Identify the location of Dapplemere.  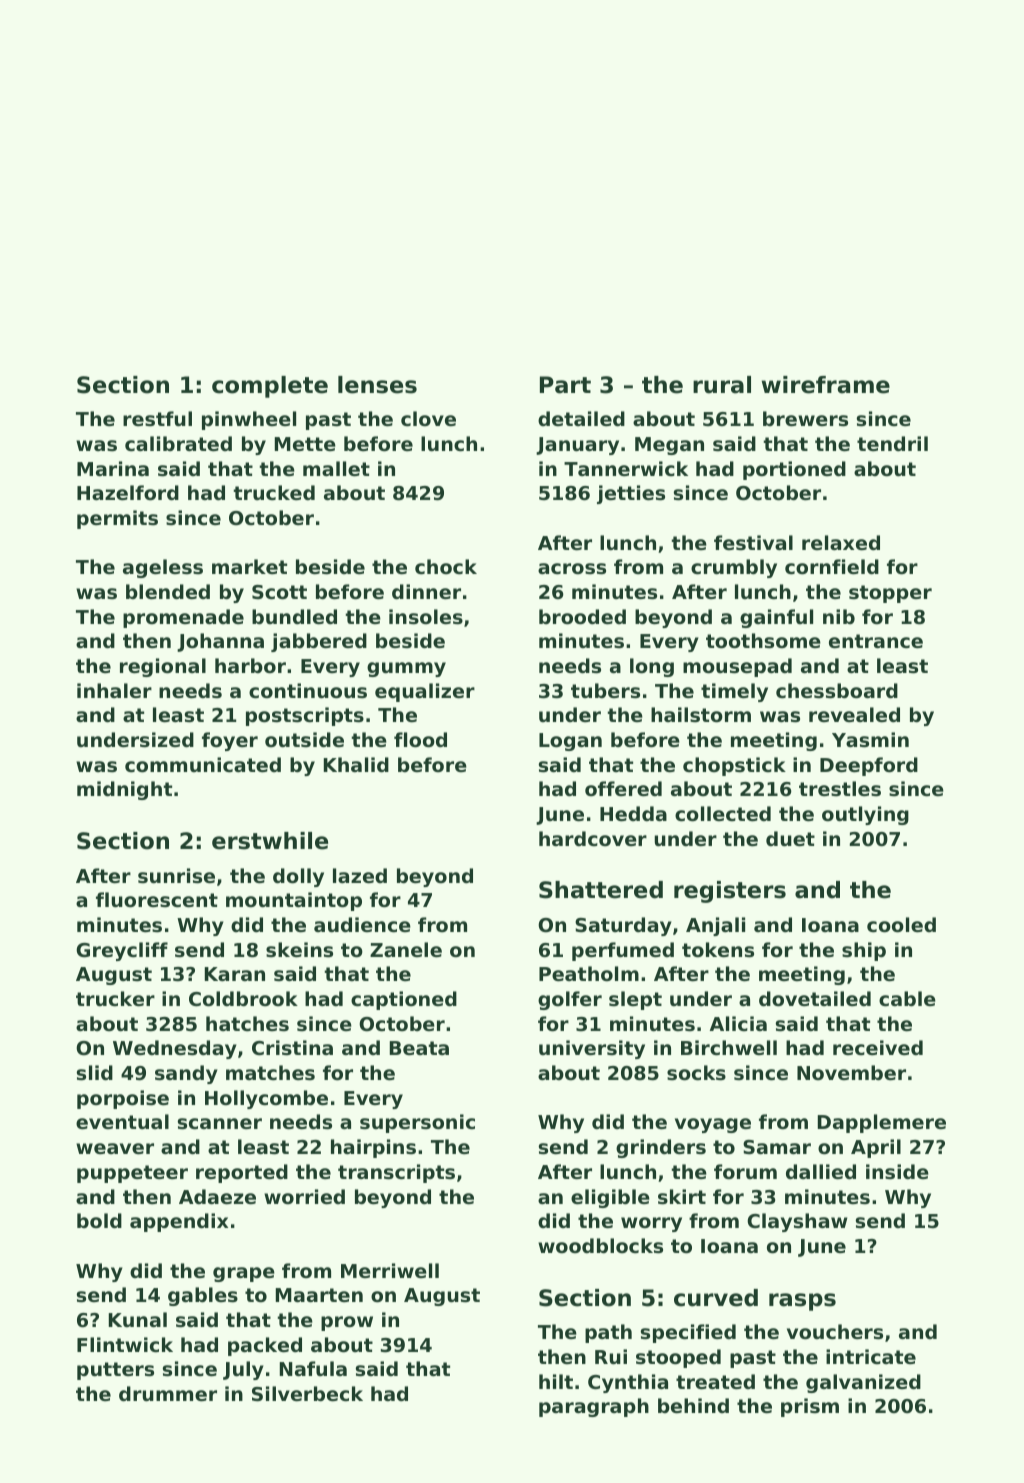
(882, 1123).
